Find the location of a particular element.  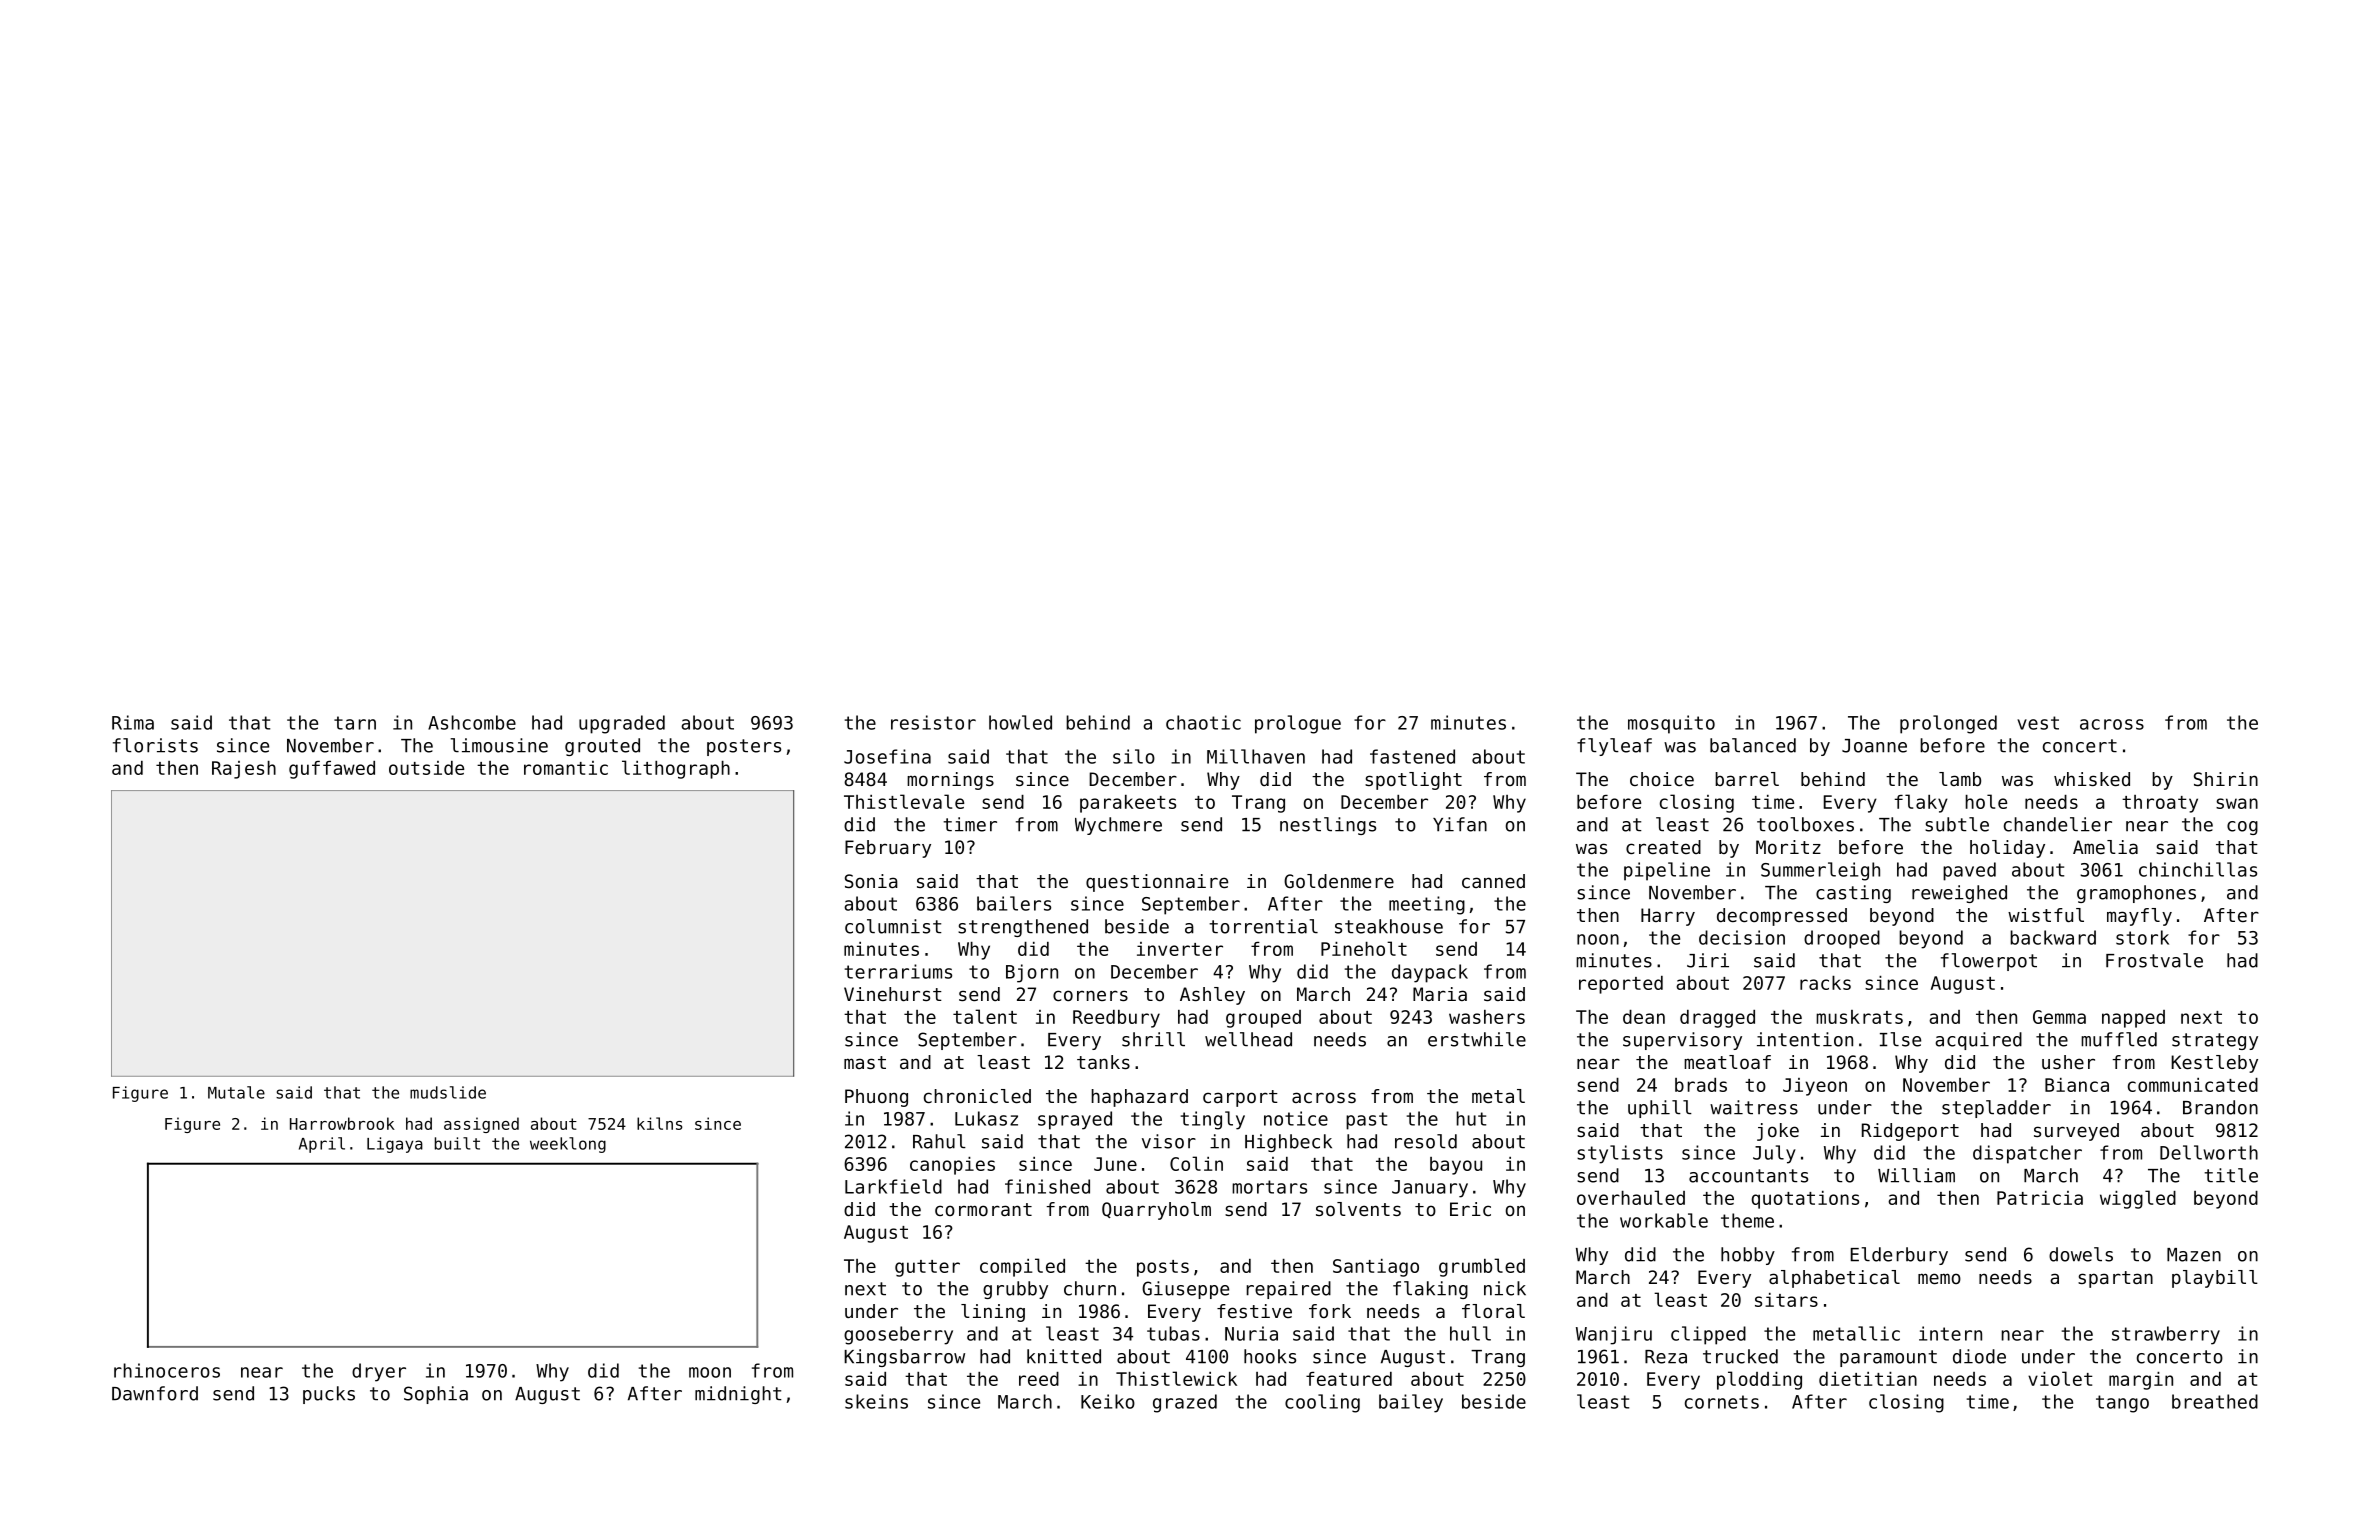

paved is located at coordinates (1969, 871).
